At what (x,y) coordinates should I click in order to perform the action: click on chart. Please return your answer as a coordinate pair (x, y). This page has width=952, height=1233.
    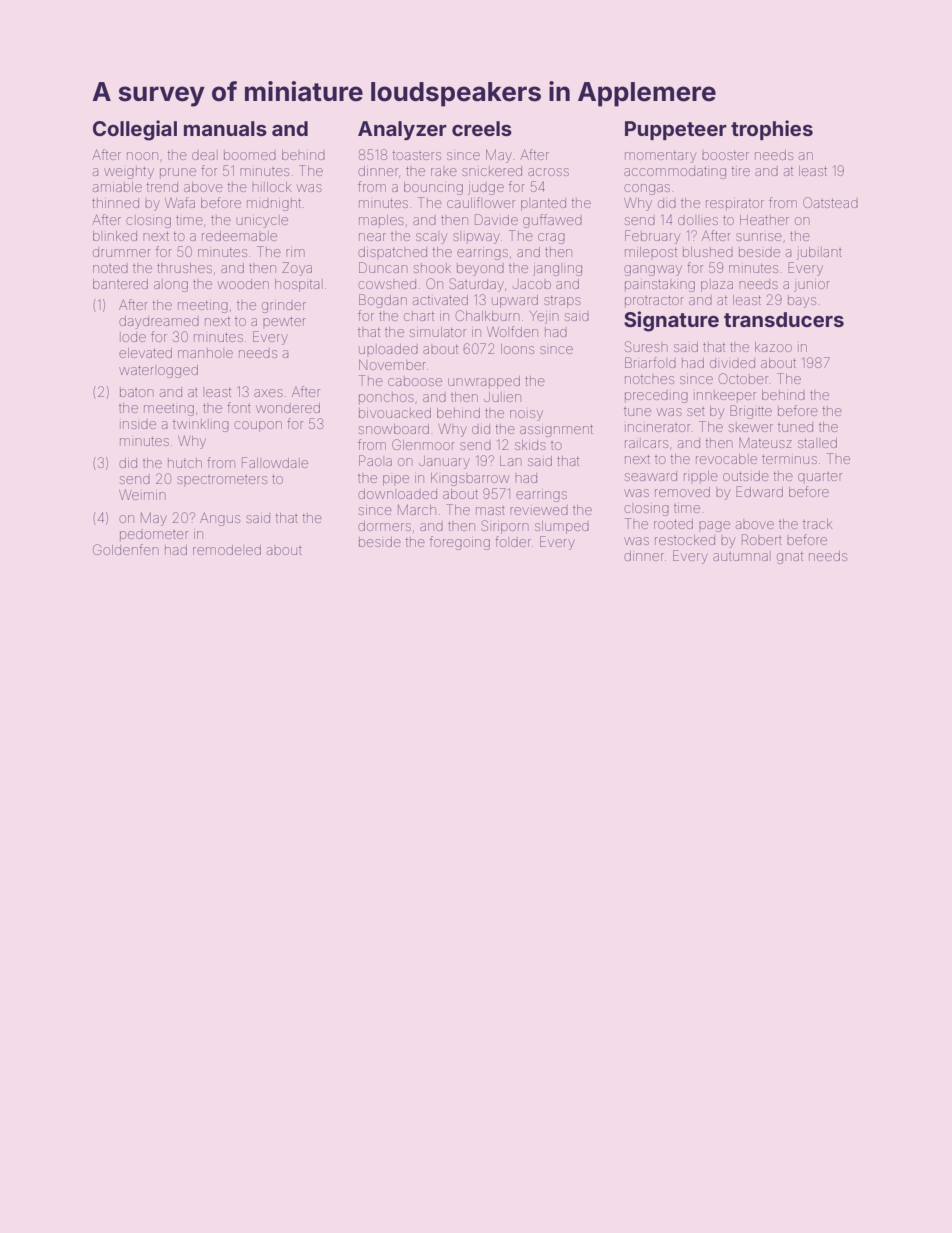
    Looking at the image, I should click on (419, 316).
